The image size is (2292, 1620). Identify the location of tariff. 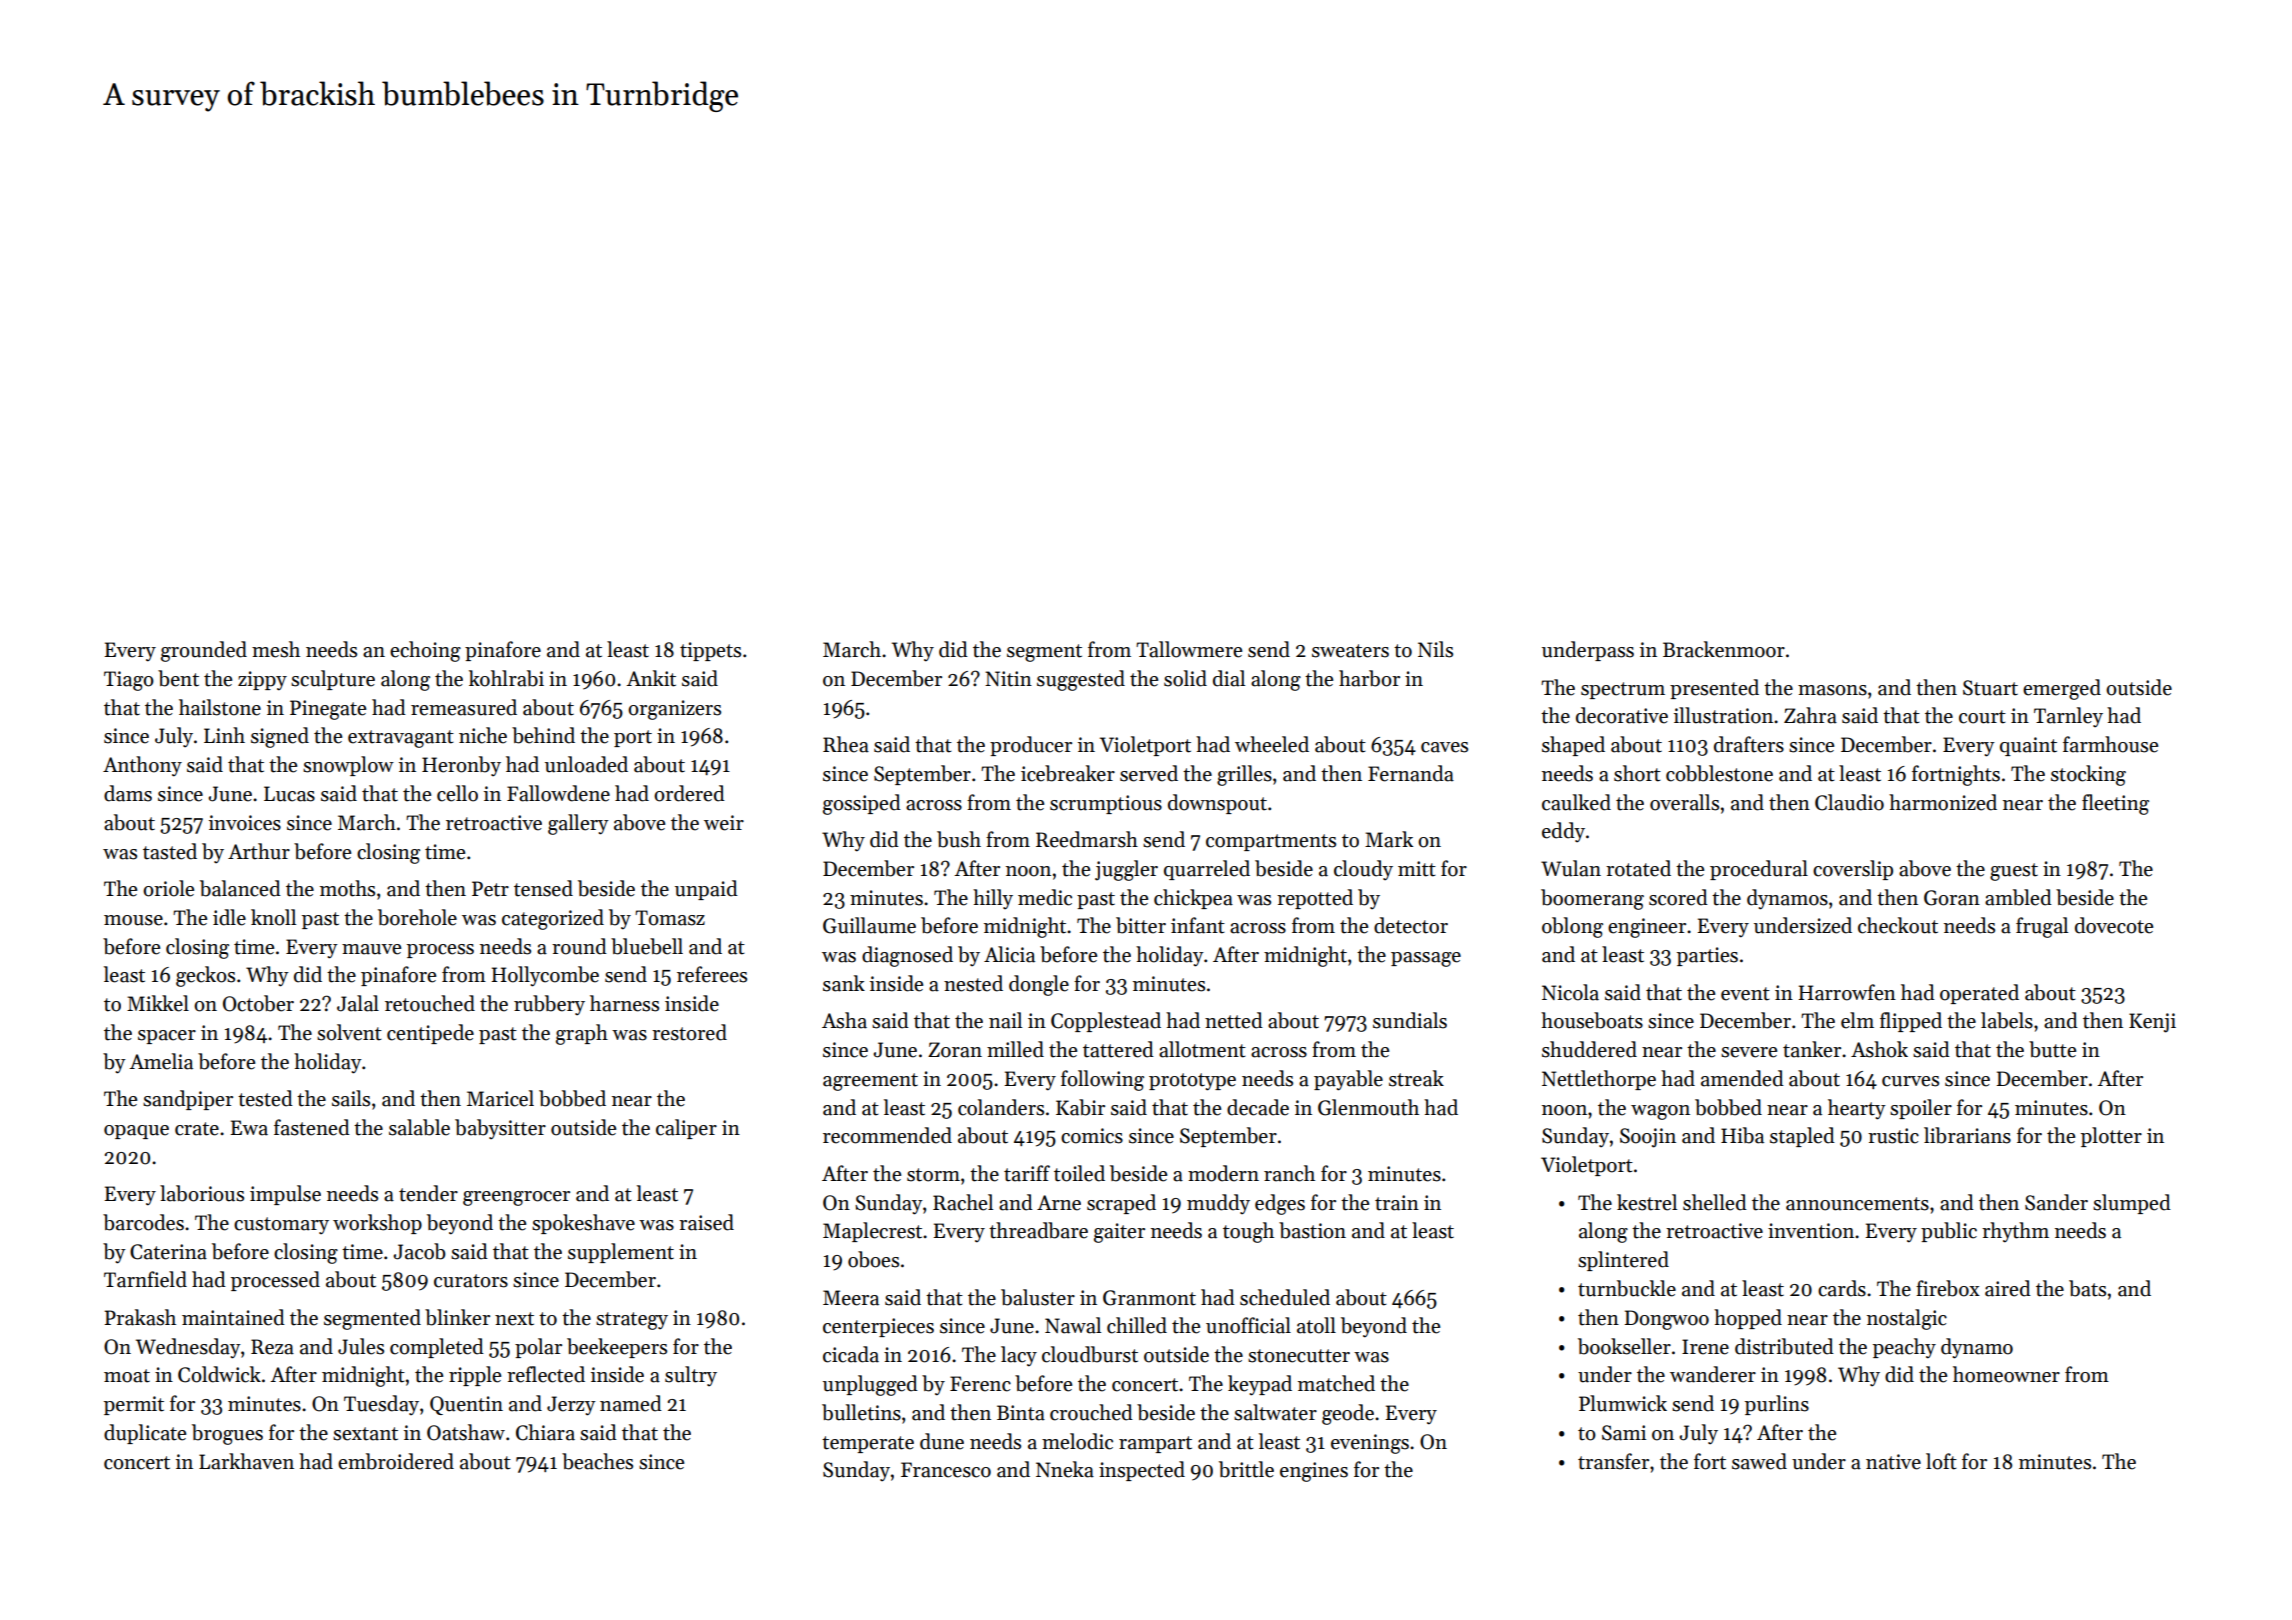
(1027, 1173).
